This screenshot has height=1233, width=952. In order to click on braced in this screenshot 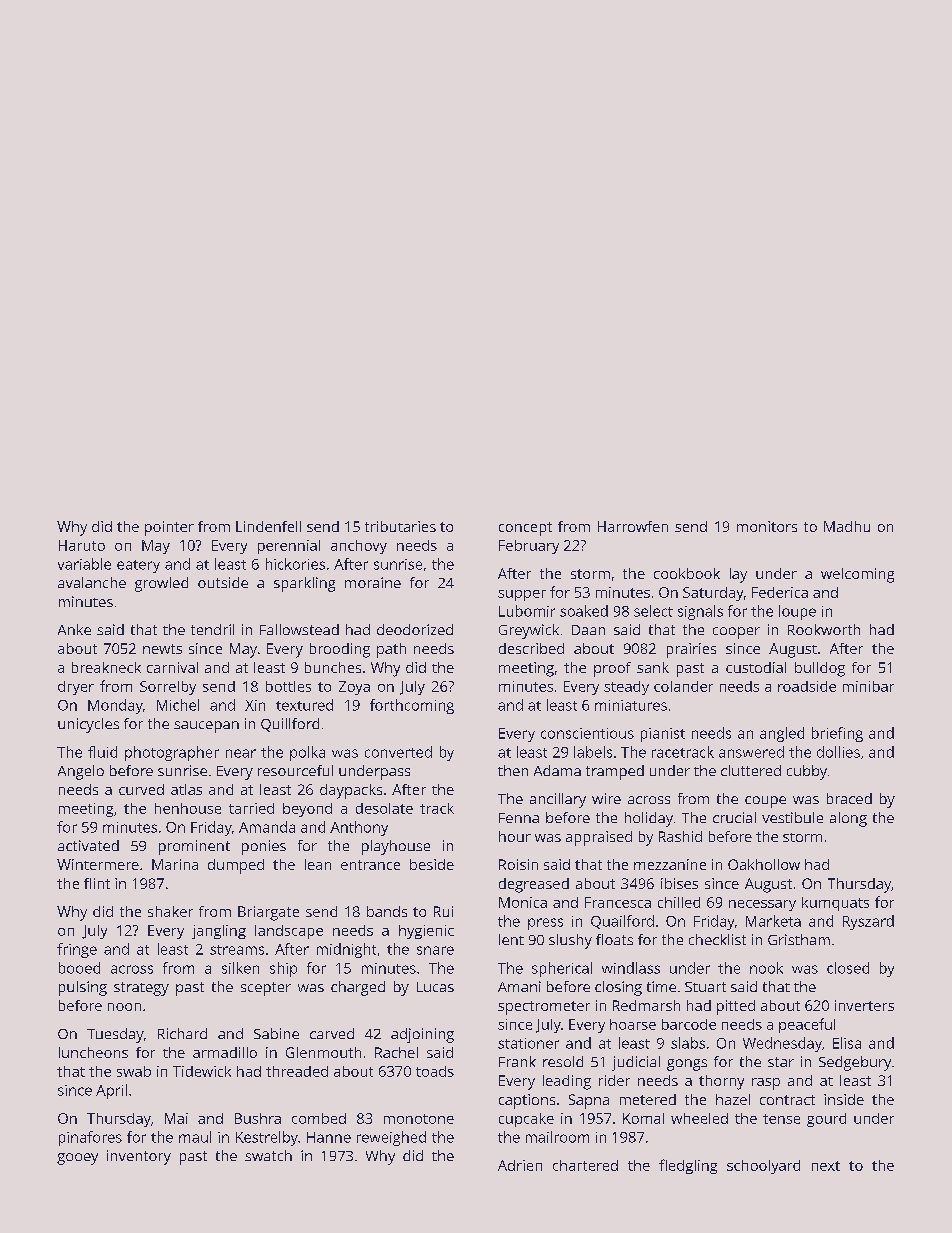, I will do `click(849, 798)`.
